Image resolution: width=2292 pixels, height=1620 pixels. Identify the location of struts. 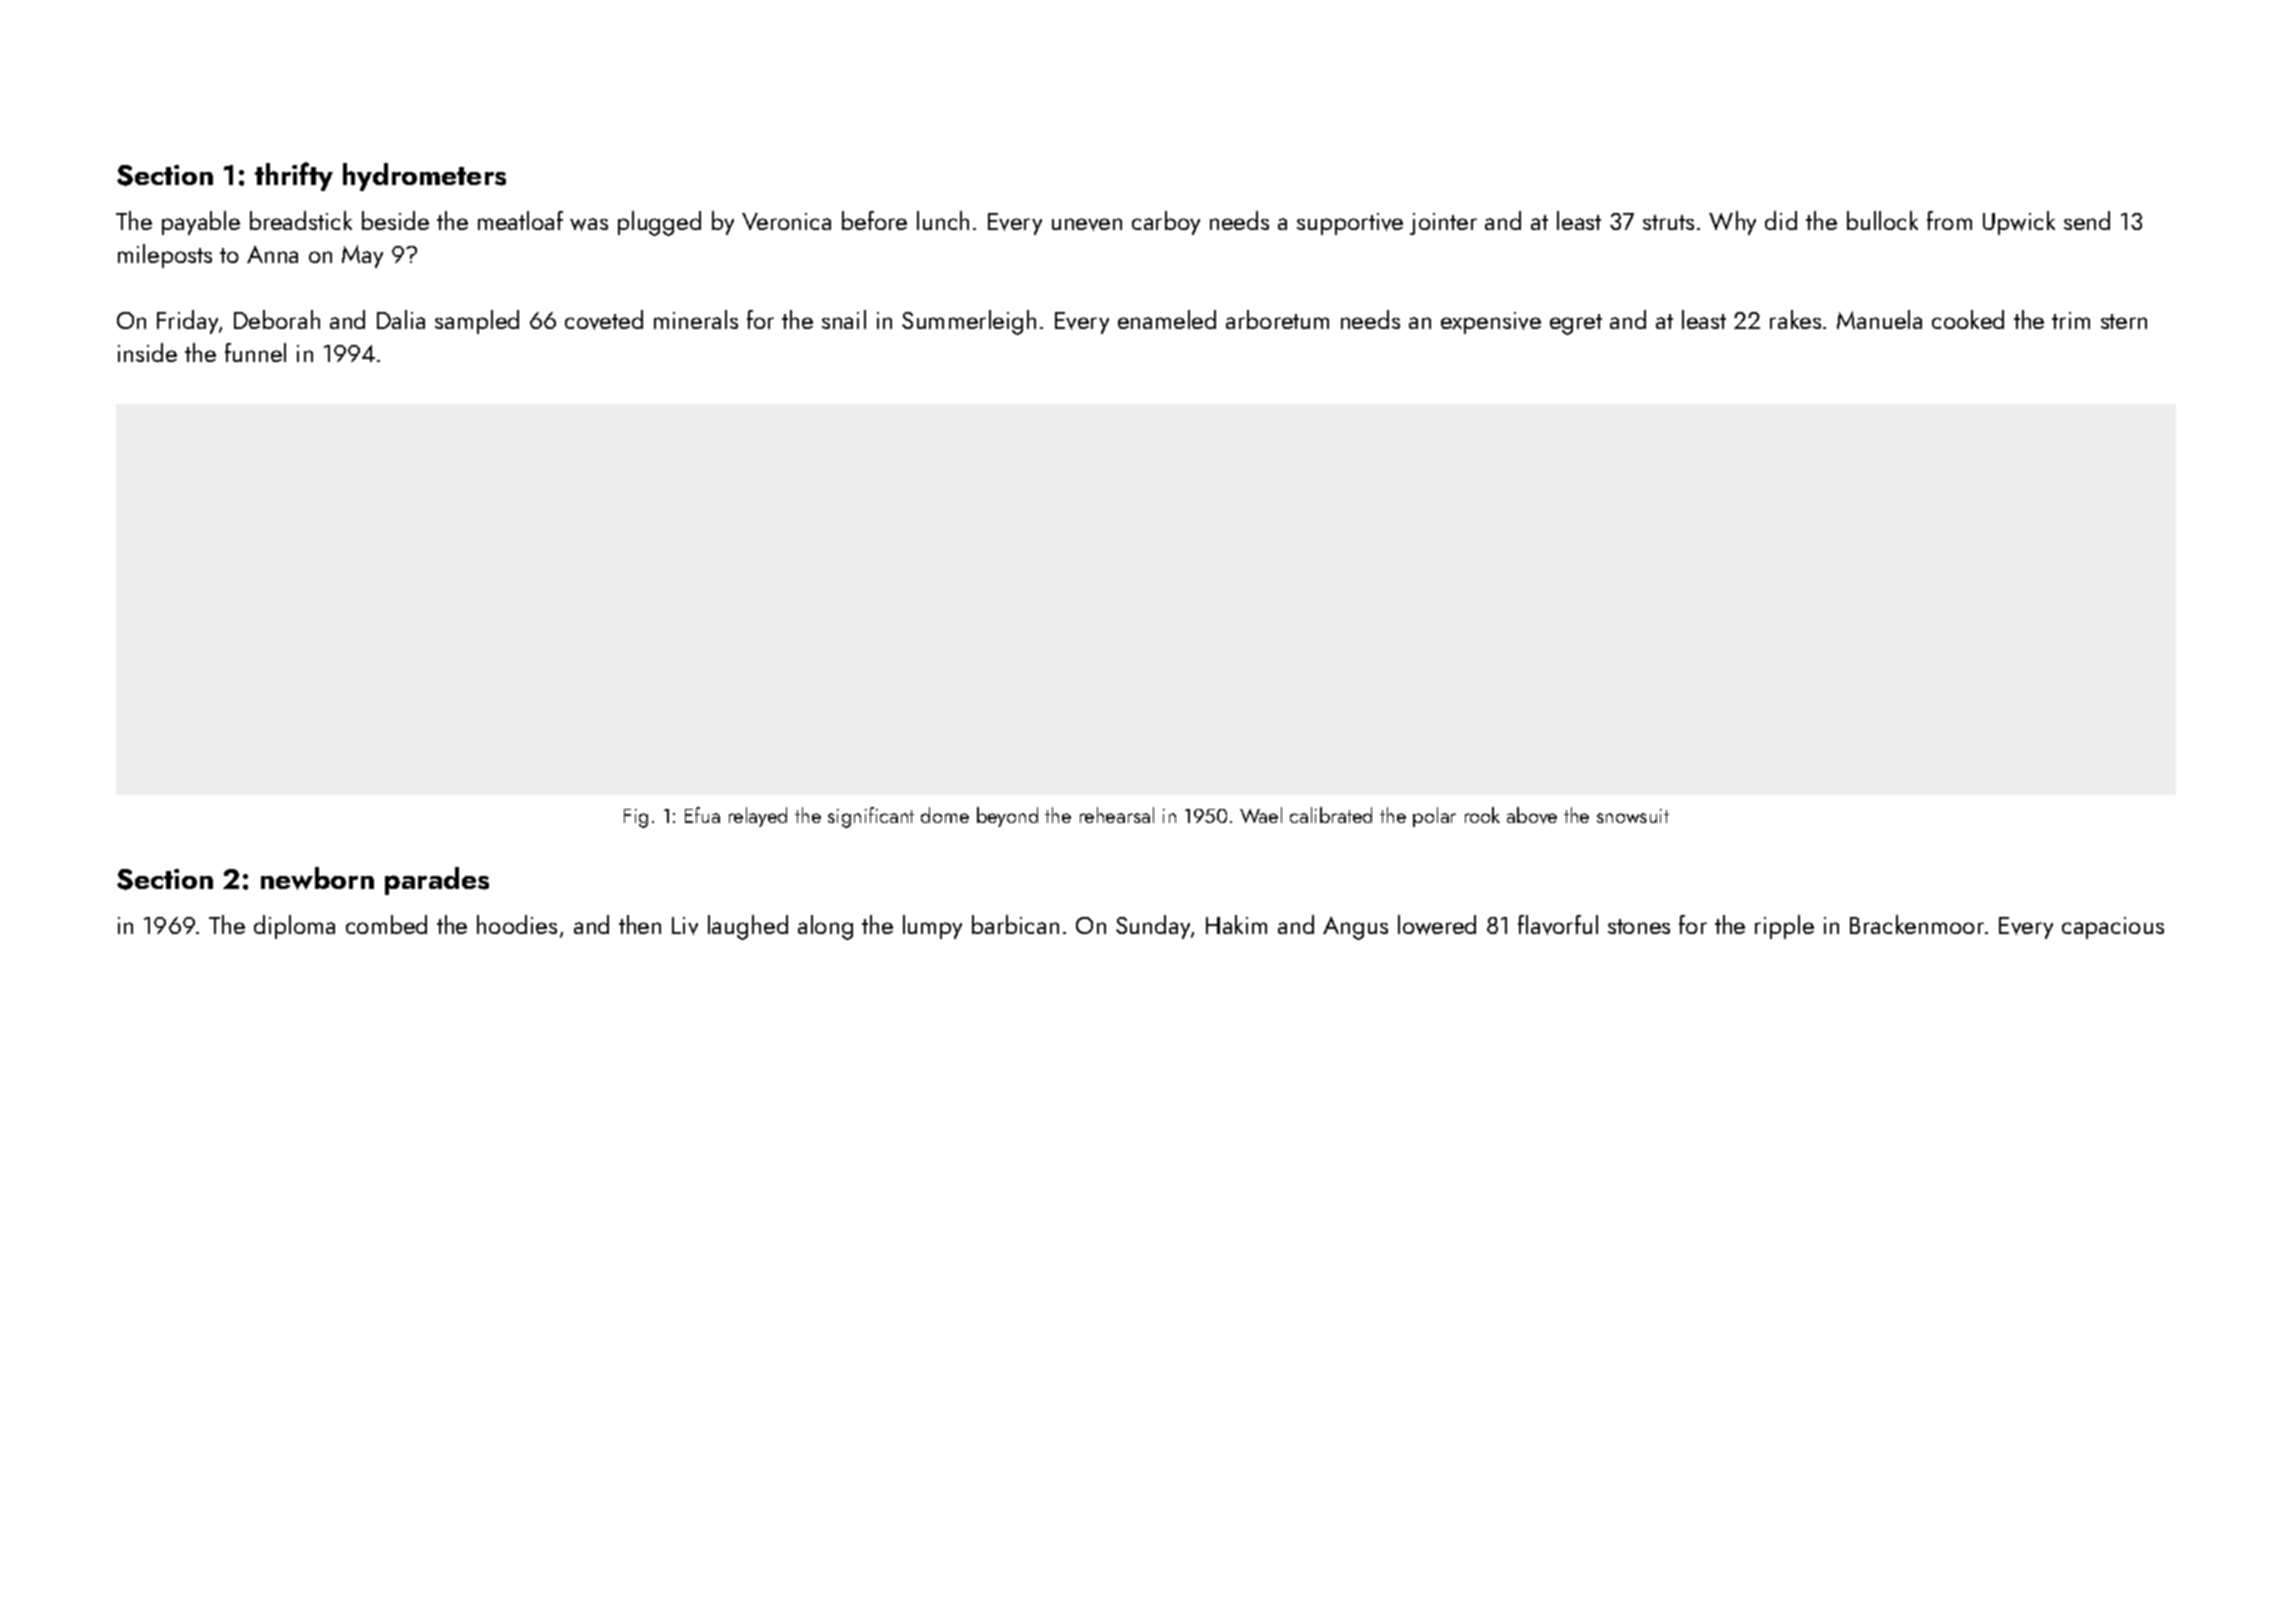
(1668, 222).
